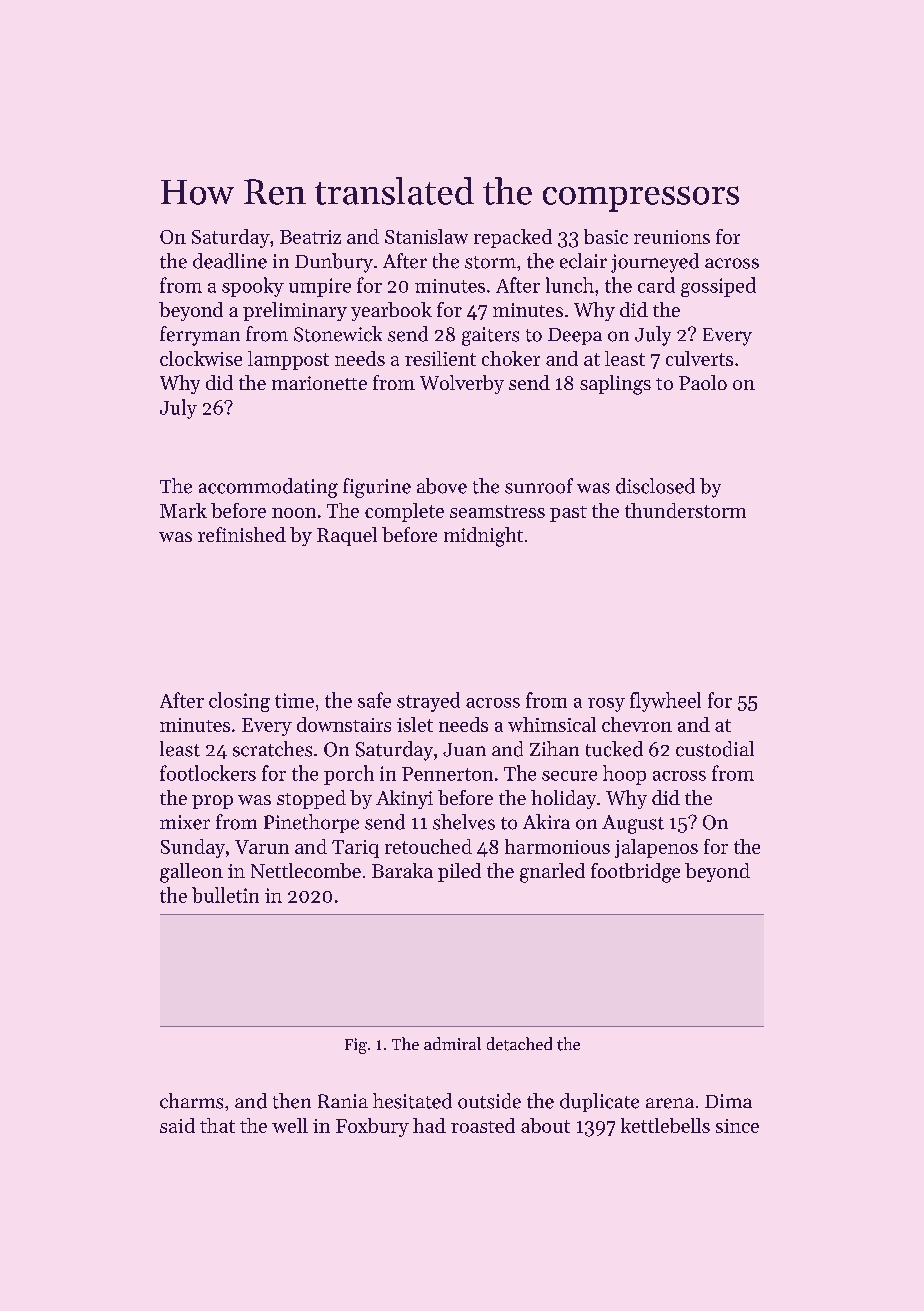 Image resolution: width=924 pixels, height=1311 pixels. What do you see at coordinates (575, 336) in the image?
I see `Deepa` at bounding box center [575, 336].
